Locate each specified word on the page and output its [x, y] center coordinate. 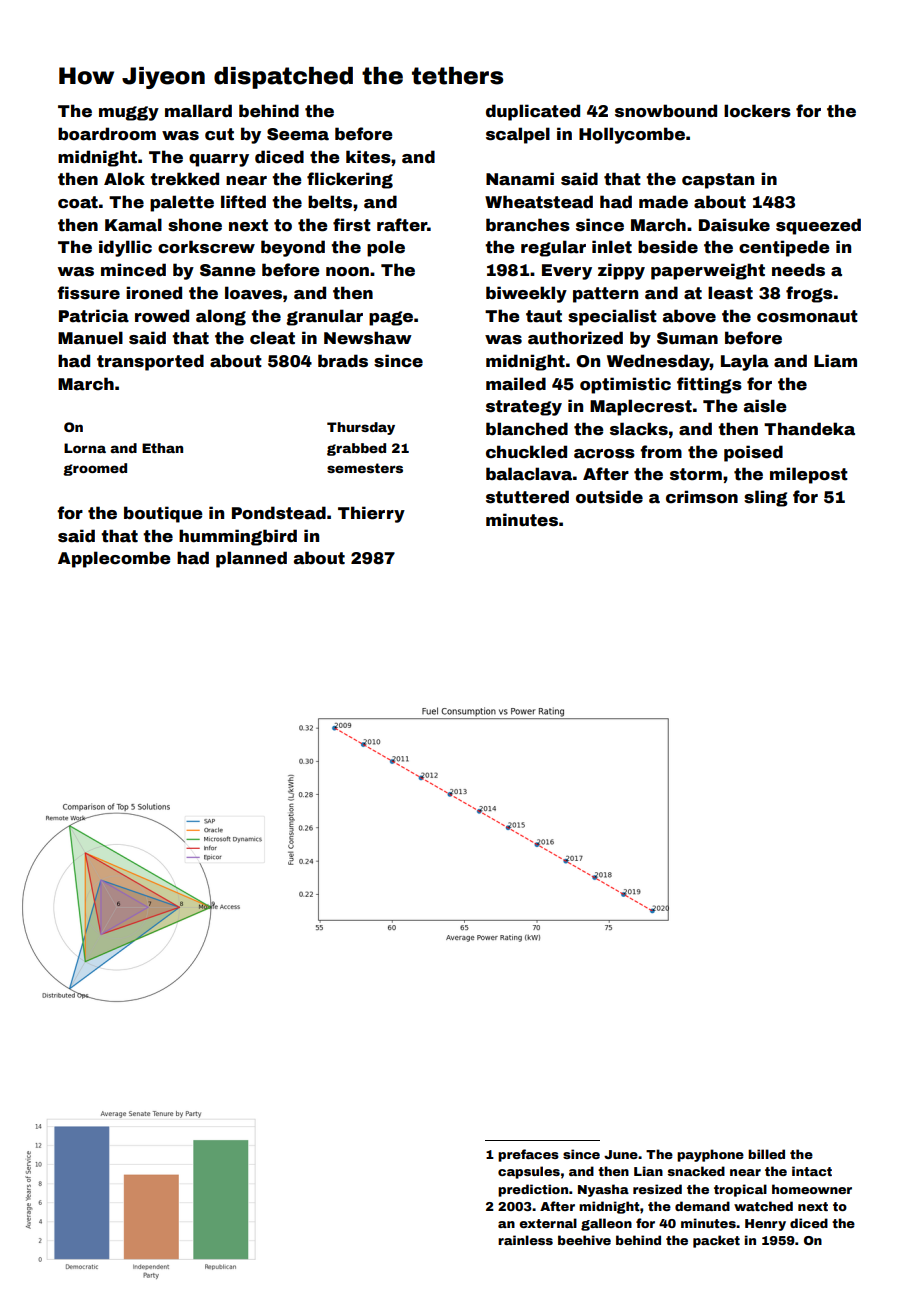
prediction [533, 1190]
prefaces [528, 1155]
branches [528, 225]
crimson [702, 497]
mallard [198, 111]
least [730, 293]
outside [609, 497]
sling [766, 498]
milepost [809, 475]
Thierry [371, 514]
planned [251, 559]
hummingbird [238, 537]
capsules [529, 1172]
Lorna [85, 448]
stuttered [527, 497]
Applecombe [114, 559]
